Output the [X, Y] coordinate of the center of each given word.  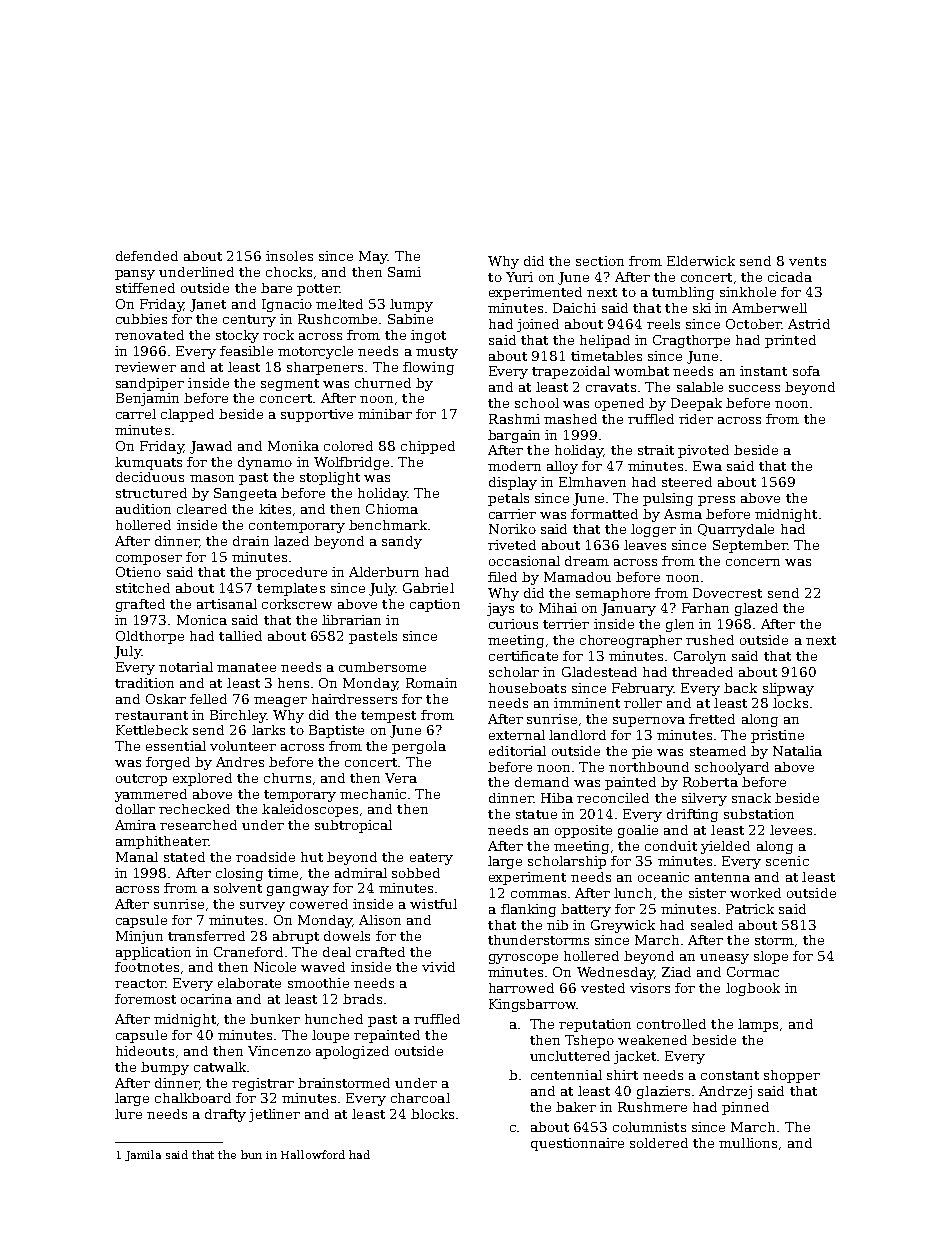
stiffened [145, 288]
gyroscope [523, 959]
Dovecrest [727, 593]
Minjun [139, 937]
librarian [351, 620]
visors [650, 988]
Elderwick [701, 261]
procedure [291, 573]
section [600, 261]
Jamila [143, 1155]
